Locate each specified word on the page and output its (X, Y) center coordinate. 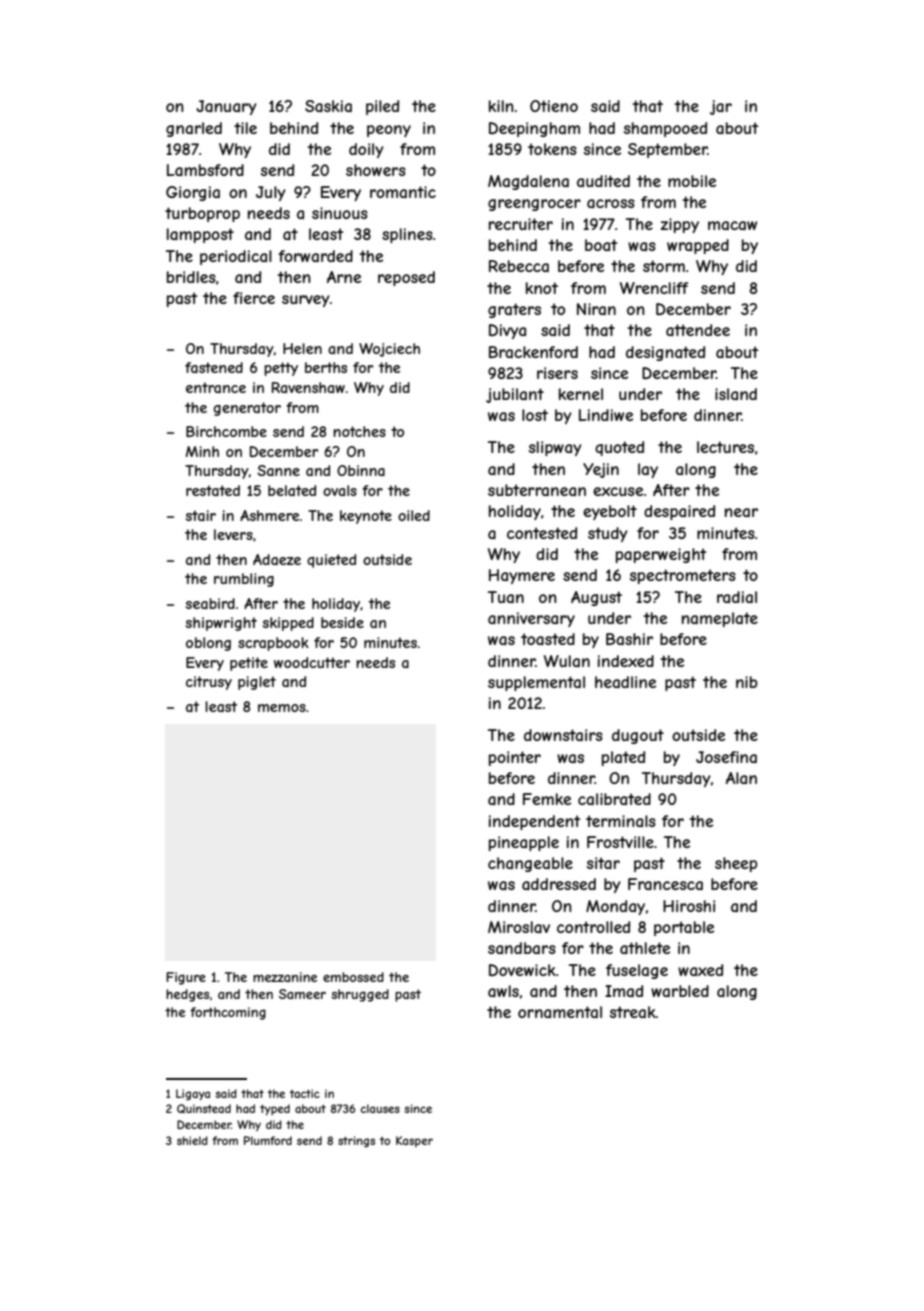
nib (747, 682)
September (668, 150)
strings (356, 1141)
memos (282, 708)
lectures (725, 447)
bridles (191, 277)
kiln (501, 106)
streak (633, 1012)
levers (233, 534)
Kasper (414, 1141)
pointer (515, 758)
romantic (403, 192)
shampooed (665, 129)
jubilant (515, 395)
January (226, 107)
